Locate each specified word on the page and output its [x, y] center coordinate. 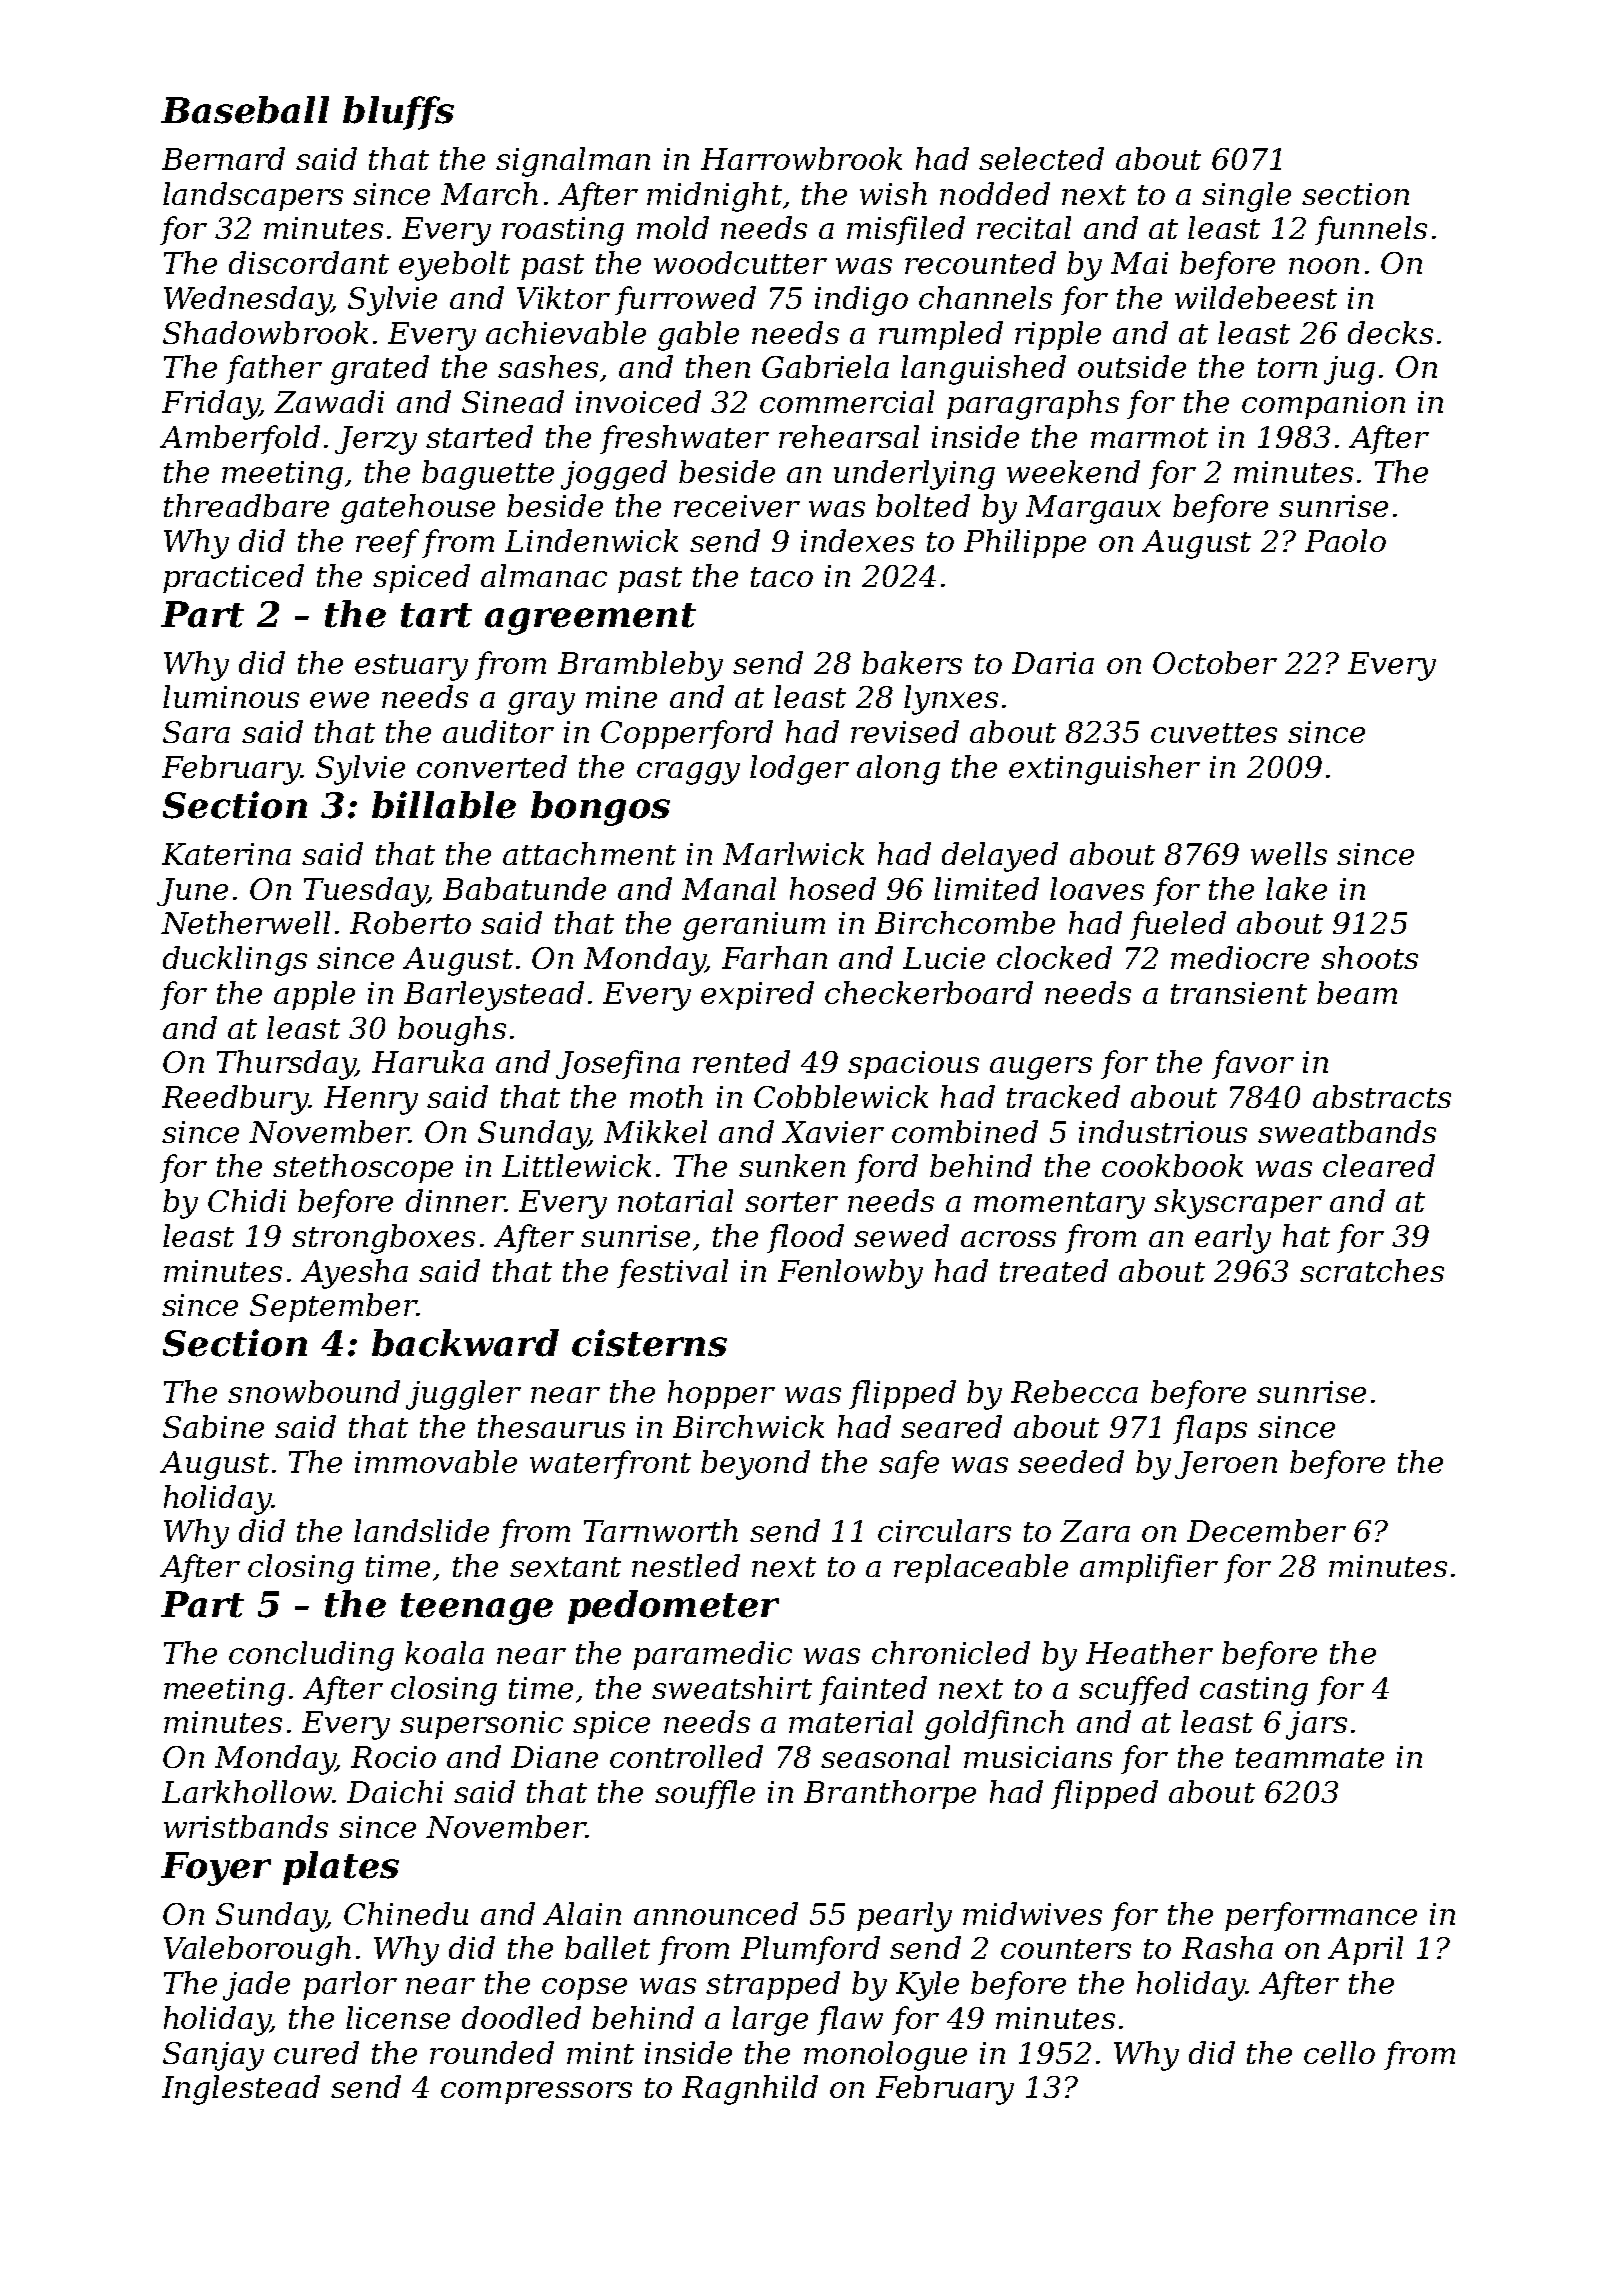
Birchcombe [965, 922]
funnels [1371, 230]
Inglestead [241, 2090]
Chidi [247, 1200]
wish [893, 193]
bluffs [398, 113]
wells [1289, 853]
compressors [536, 2093]
